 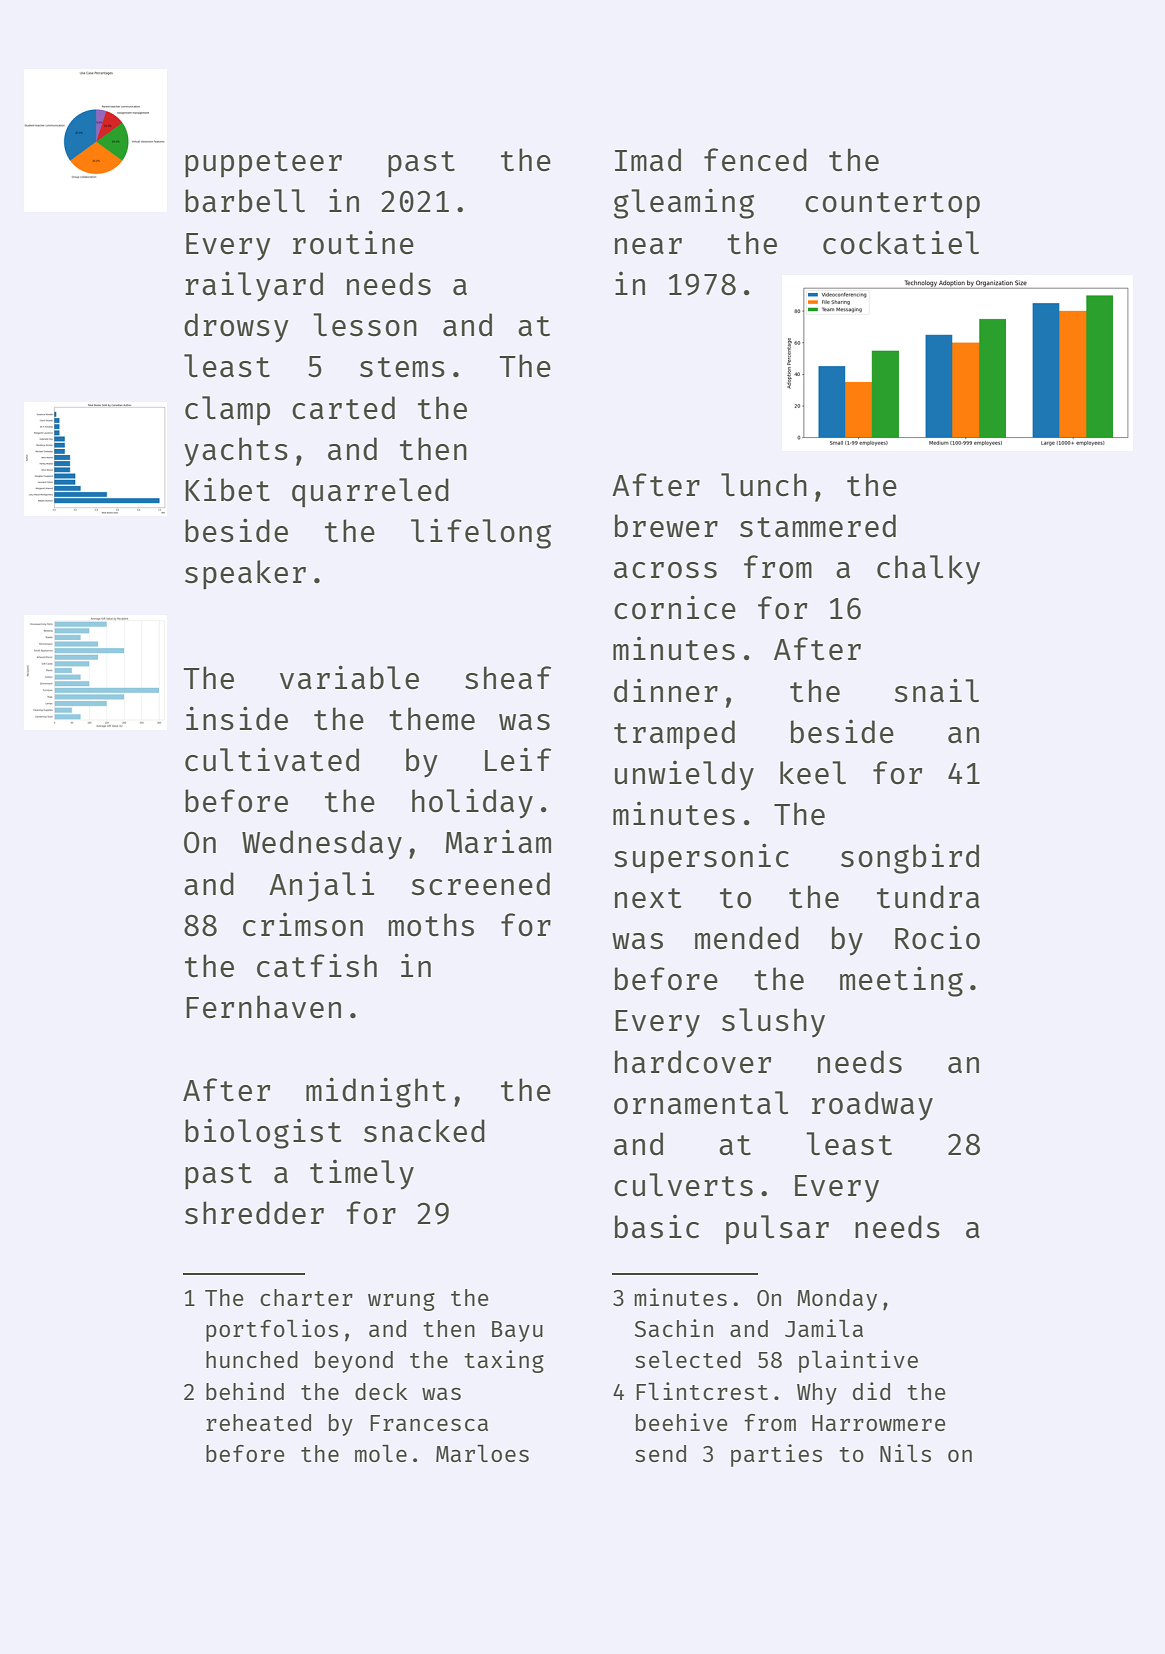 What do you see at coordinates (755, 159) in the screenshot?
I see `fenced` at bounding box center [755, 159].
